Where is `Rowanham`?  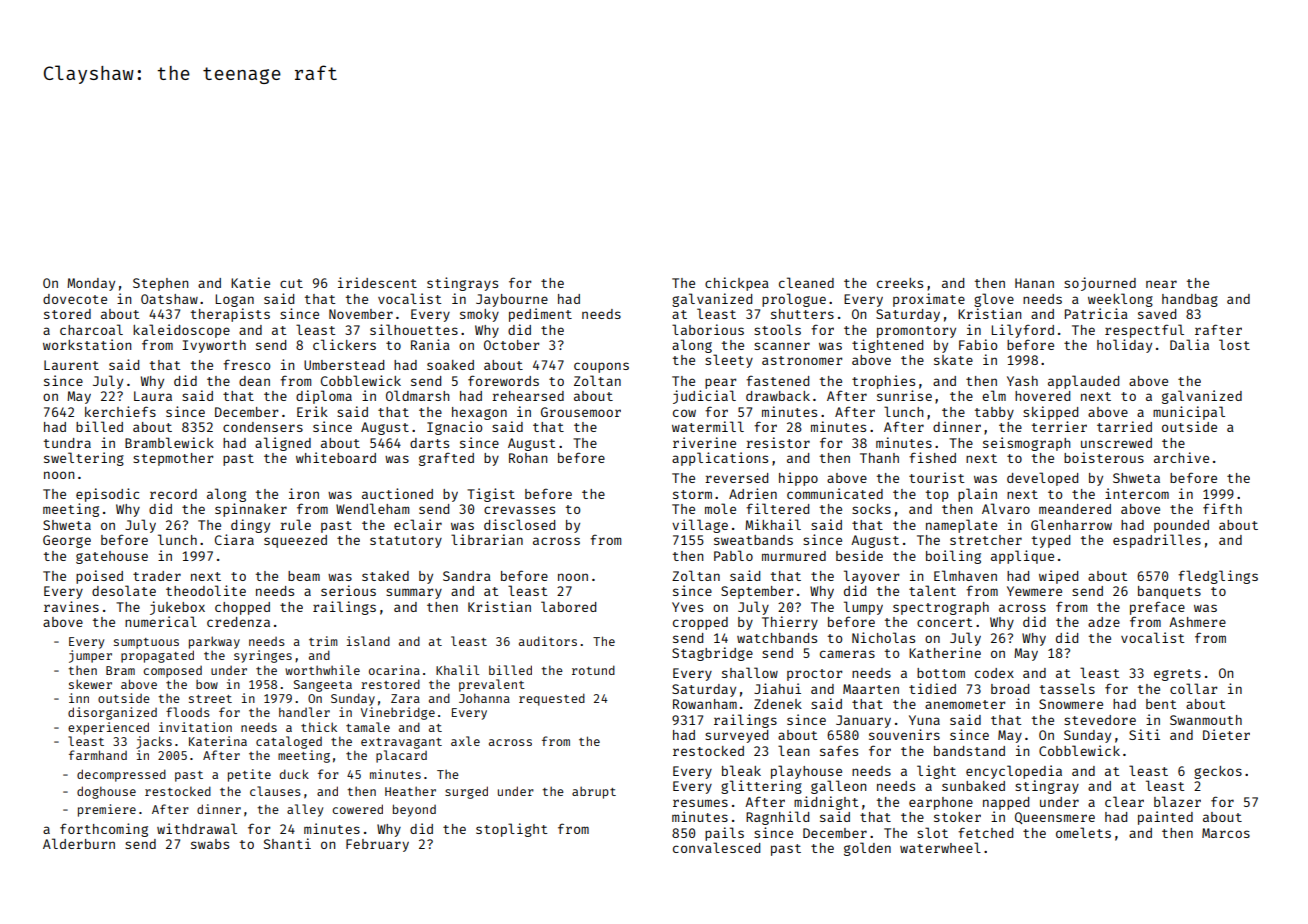
Rowanham is located at coordinates (705, 704).
